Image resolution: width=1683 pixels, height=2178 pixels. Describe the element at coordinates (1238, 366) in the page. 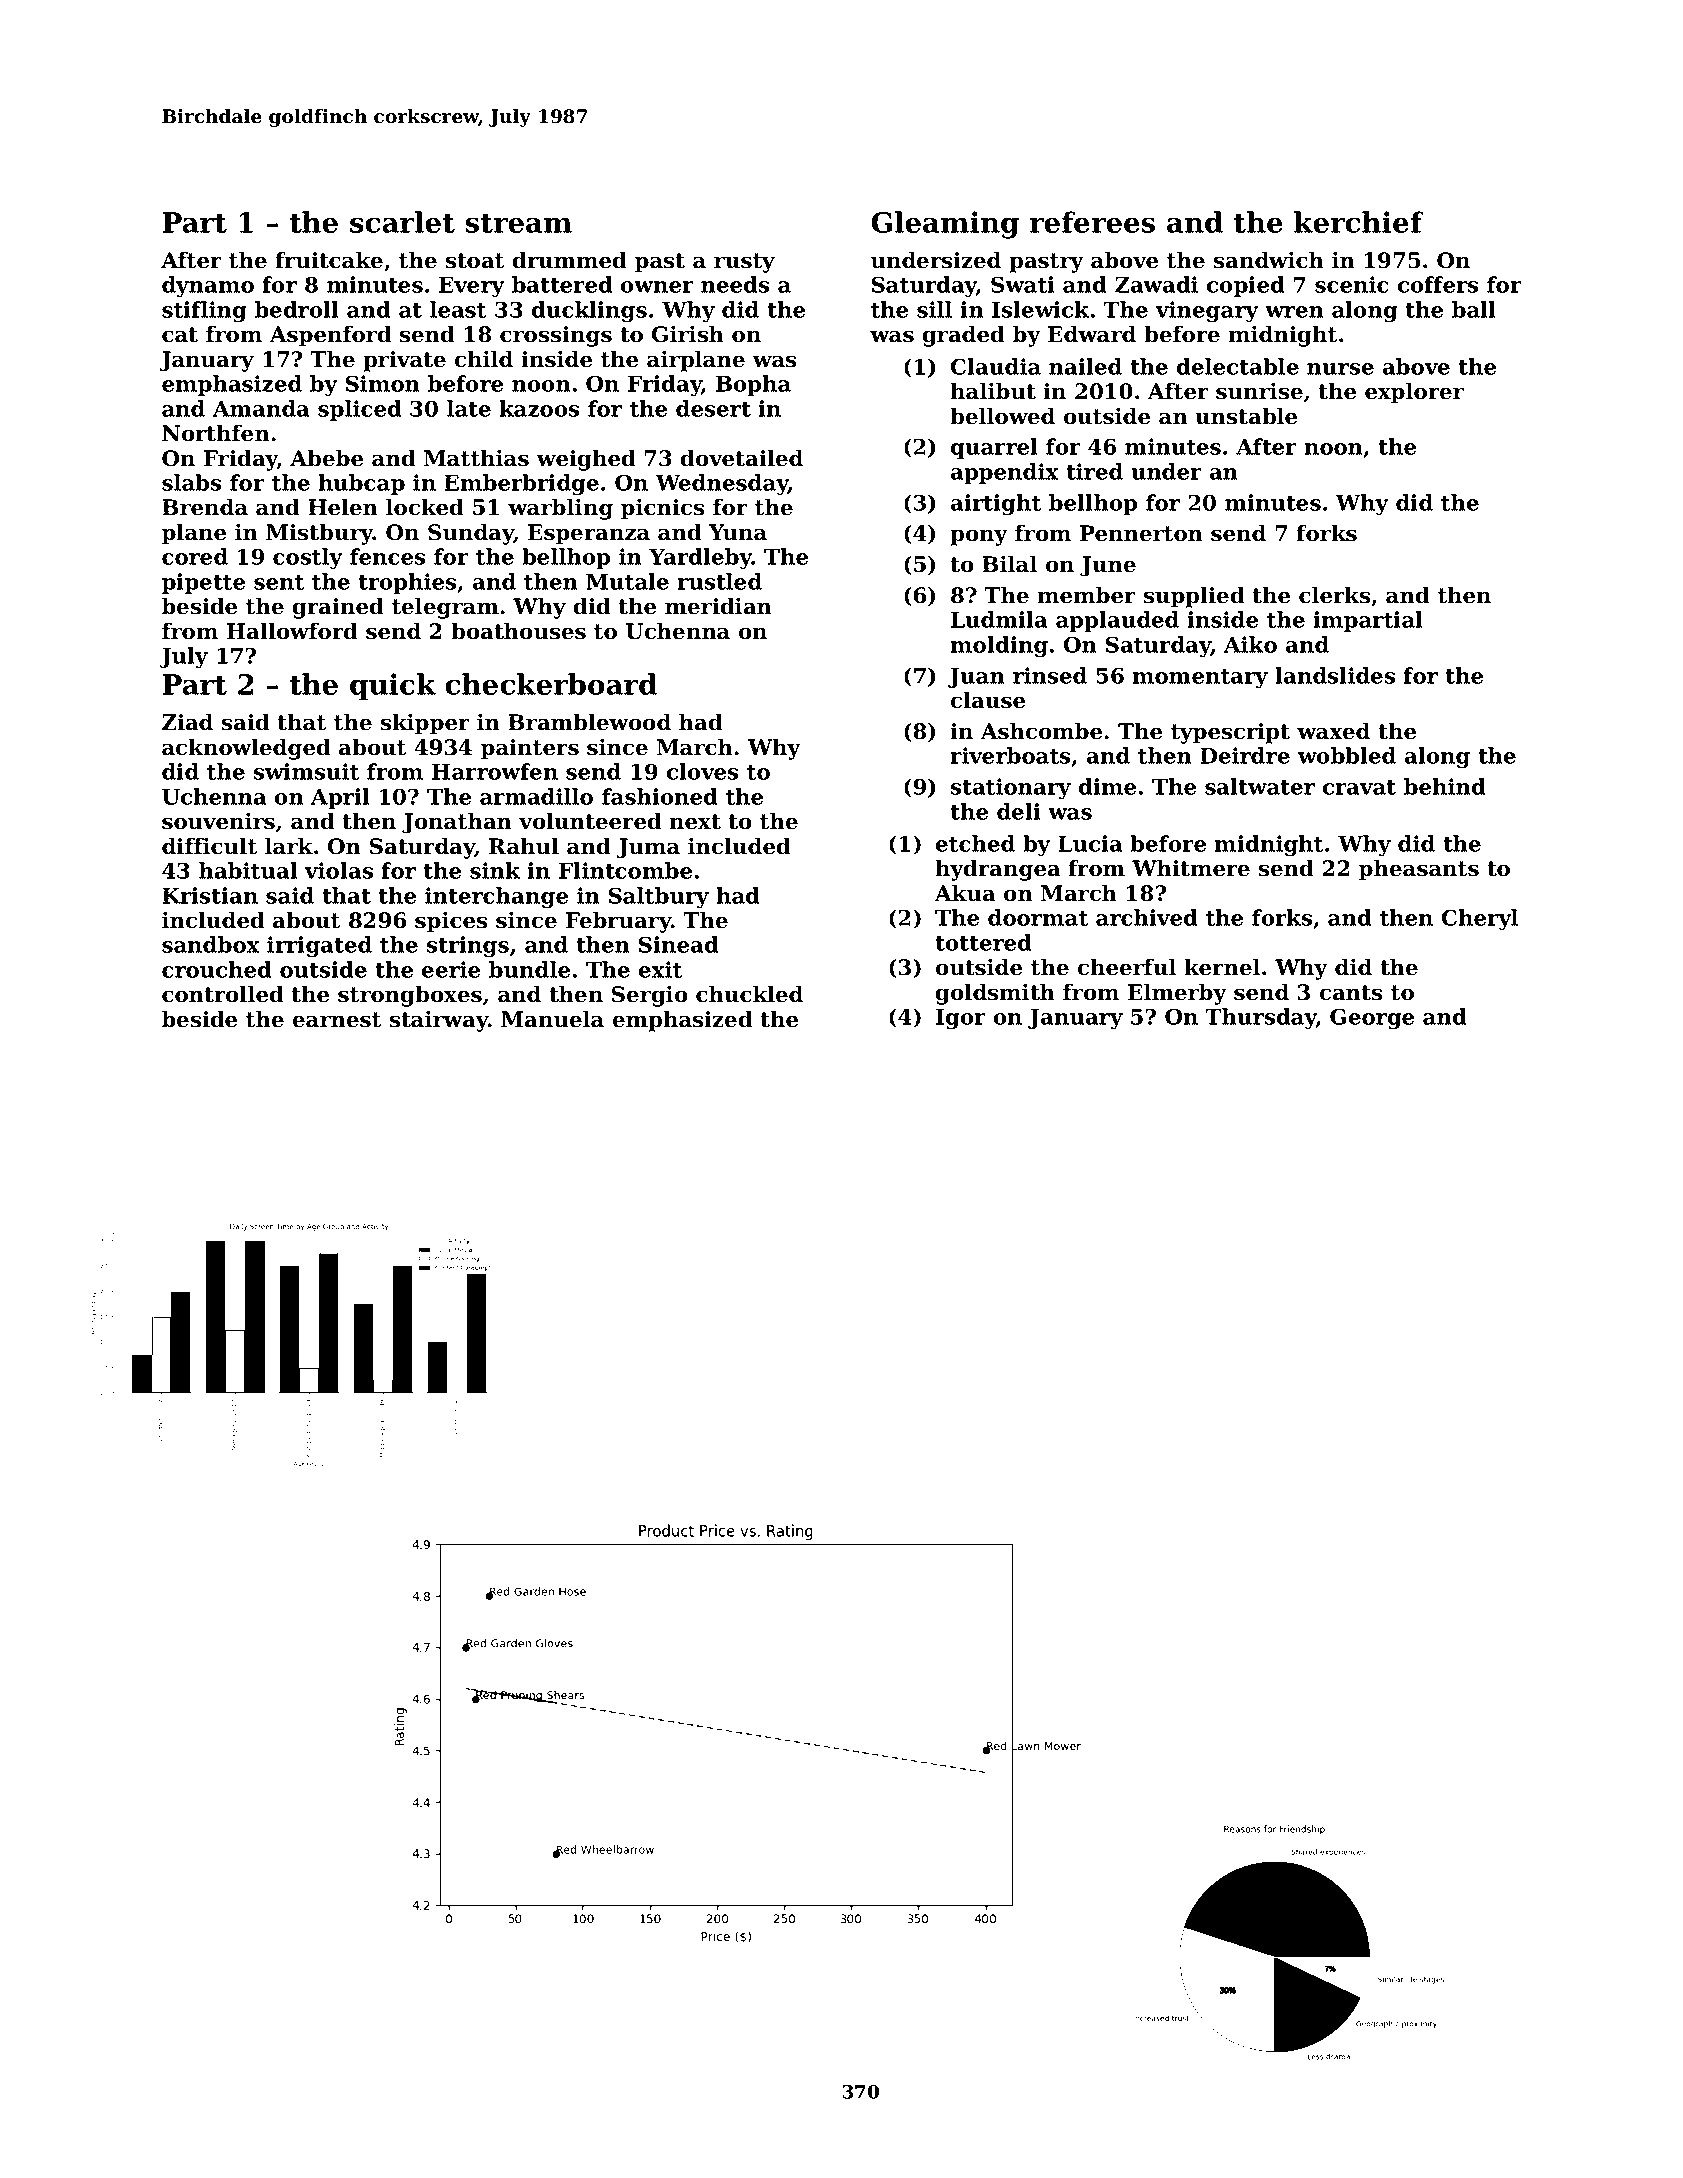

I see `delectable` at that location.
